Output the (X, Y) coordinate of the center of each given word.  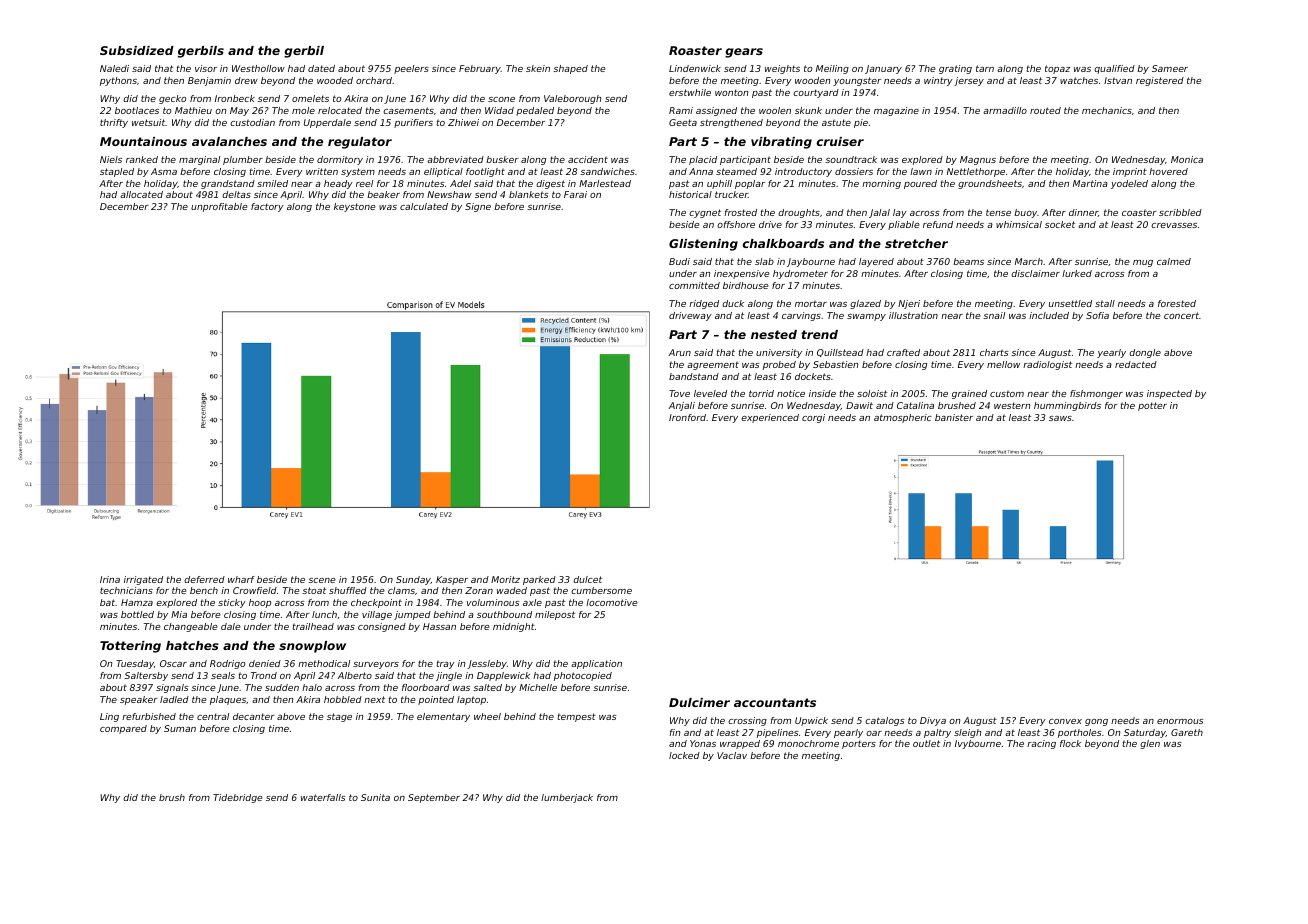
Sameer (1170, 68)
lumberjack (567, 798)
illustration (913, 315)
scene (322, 580)
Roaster (695, 50)
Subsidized (137, 50)
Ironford (687, 417)
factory (267, 207)
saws (1060, 418)
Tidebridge (238, 798)
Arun (680, 352)
